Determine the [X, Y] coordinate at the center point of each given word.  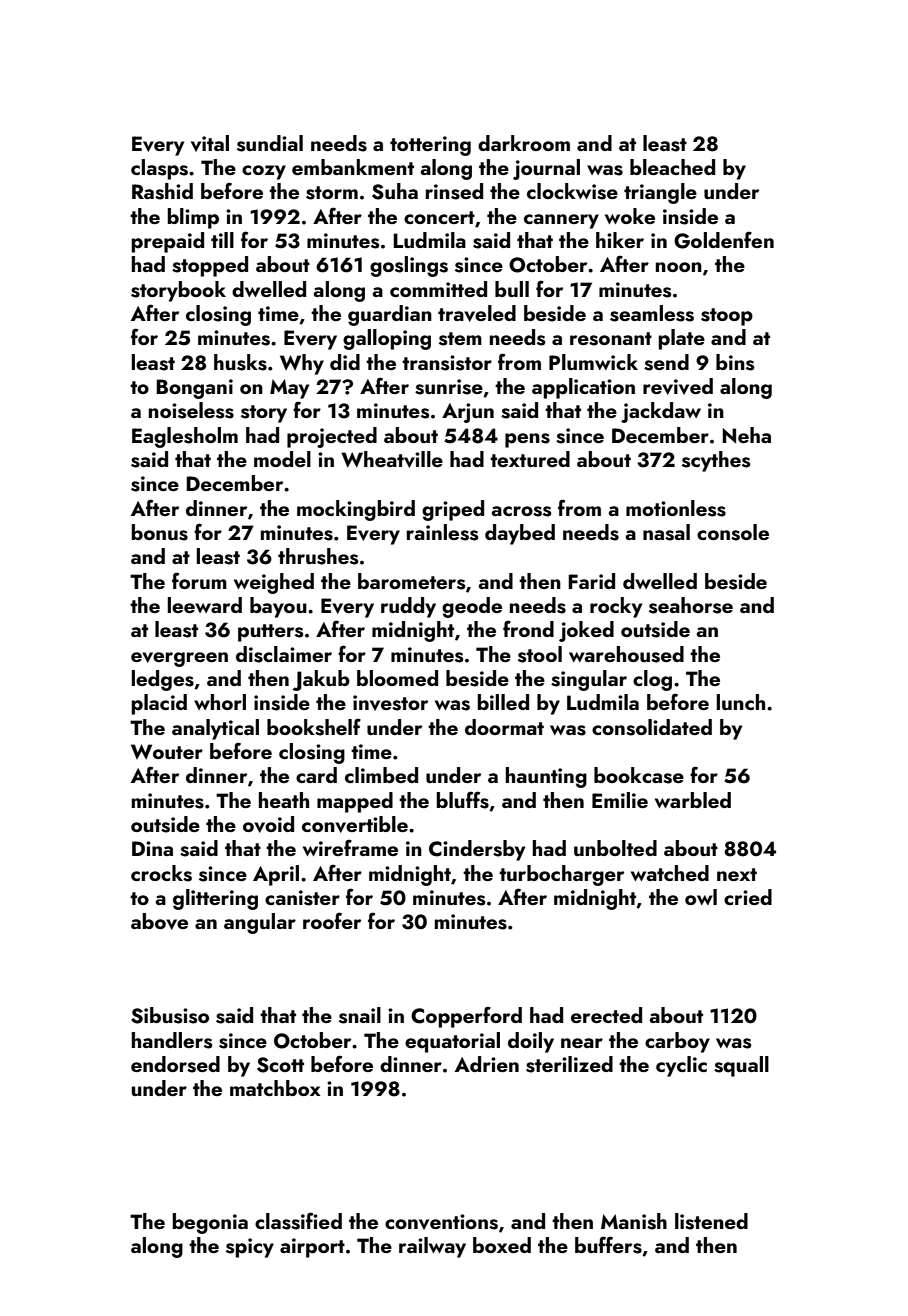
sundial [270, 143]
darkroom [524, 143]
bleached [672, 167]
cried [748, 897]
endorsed [175, 1064]
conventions [441, 1222]
